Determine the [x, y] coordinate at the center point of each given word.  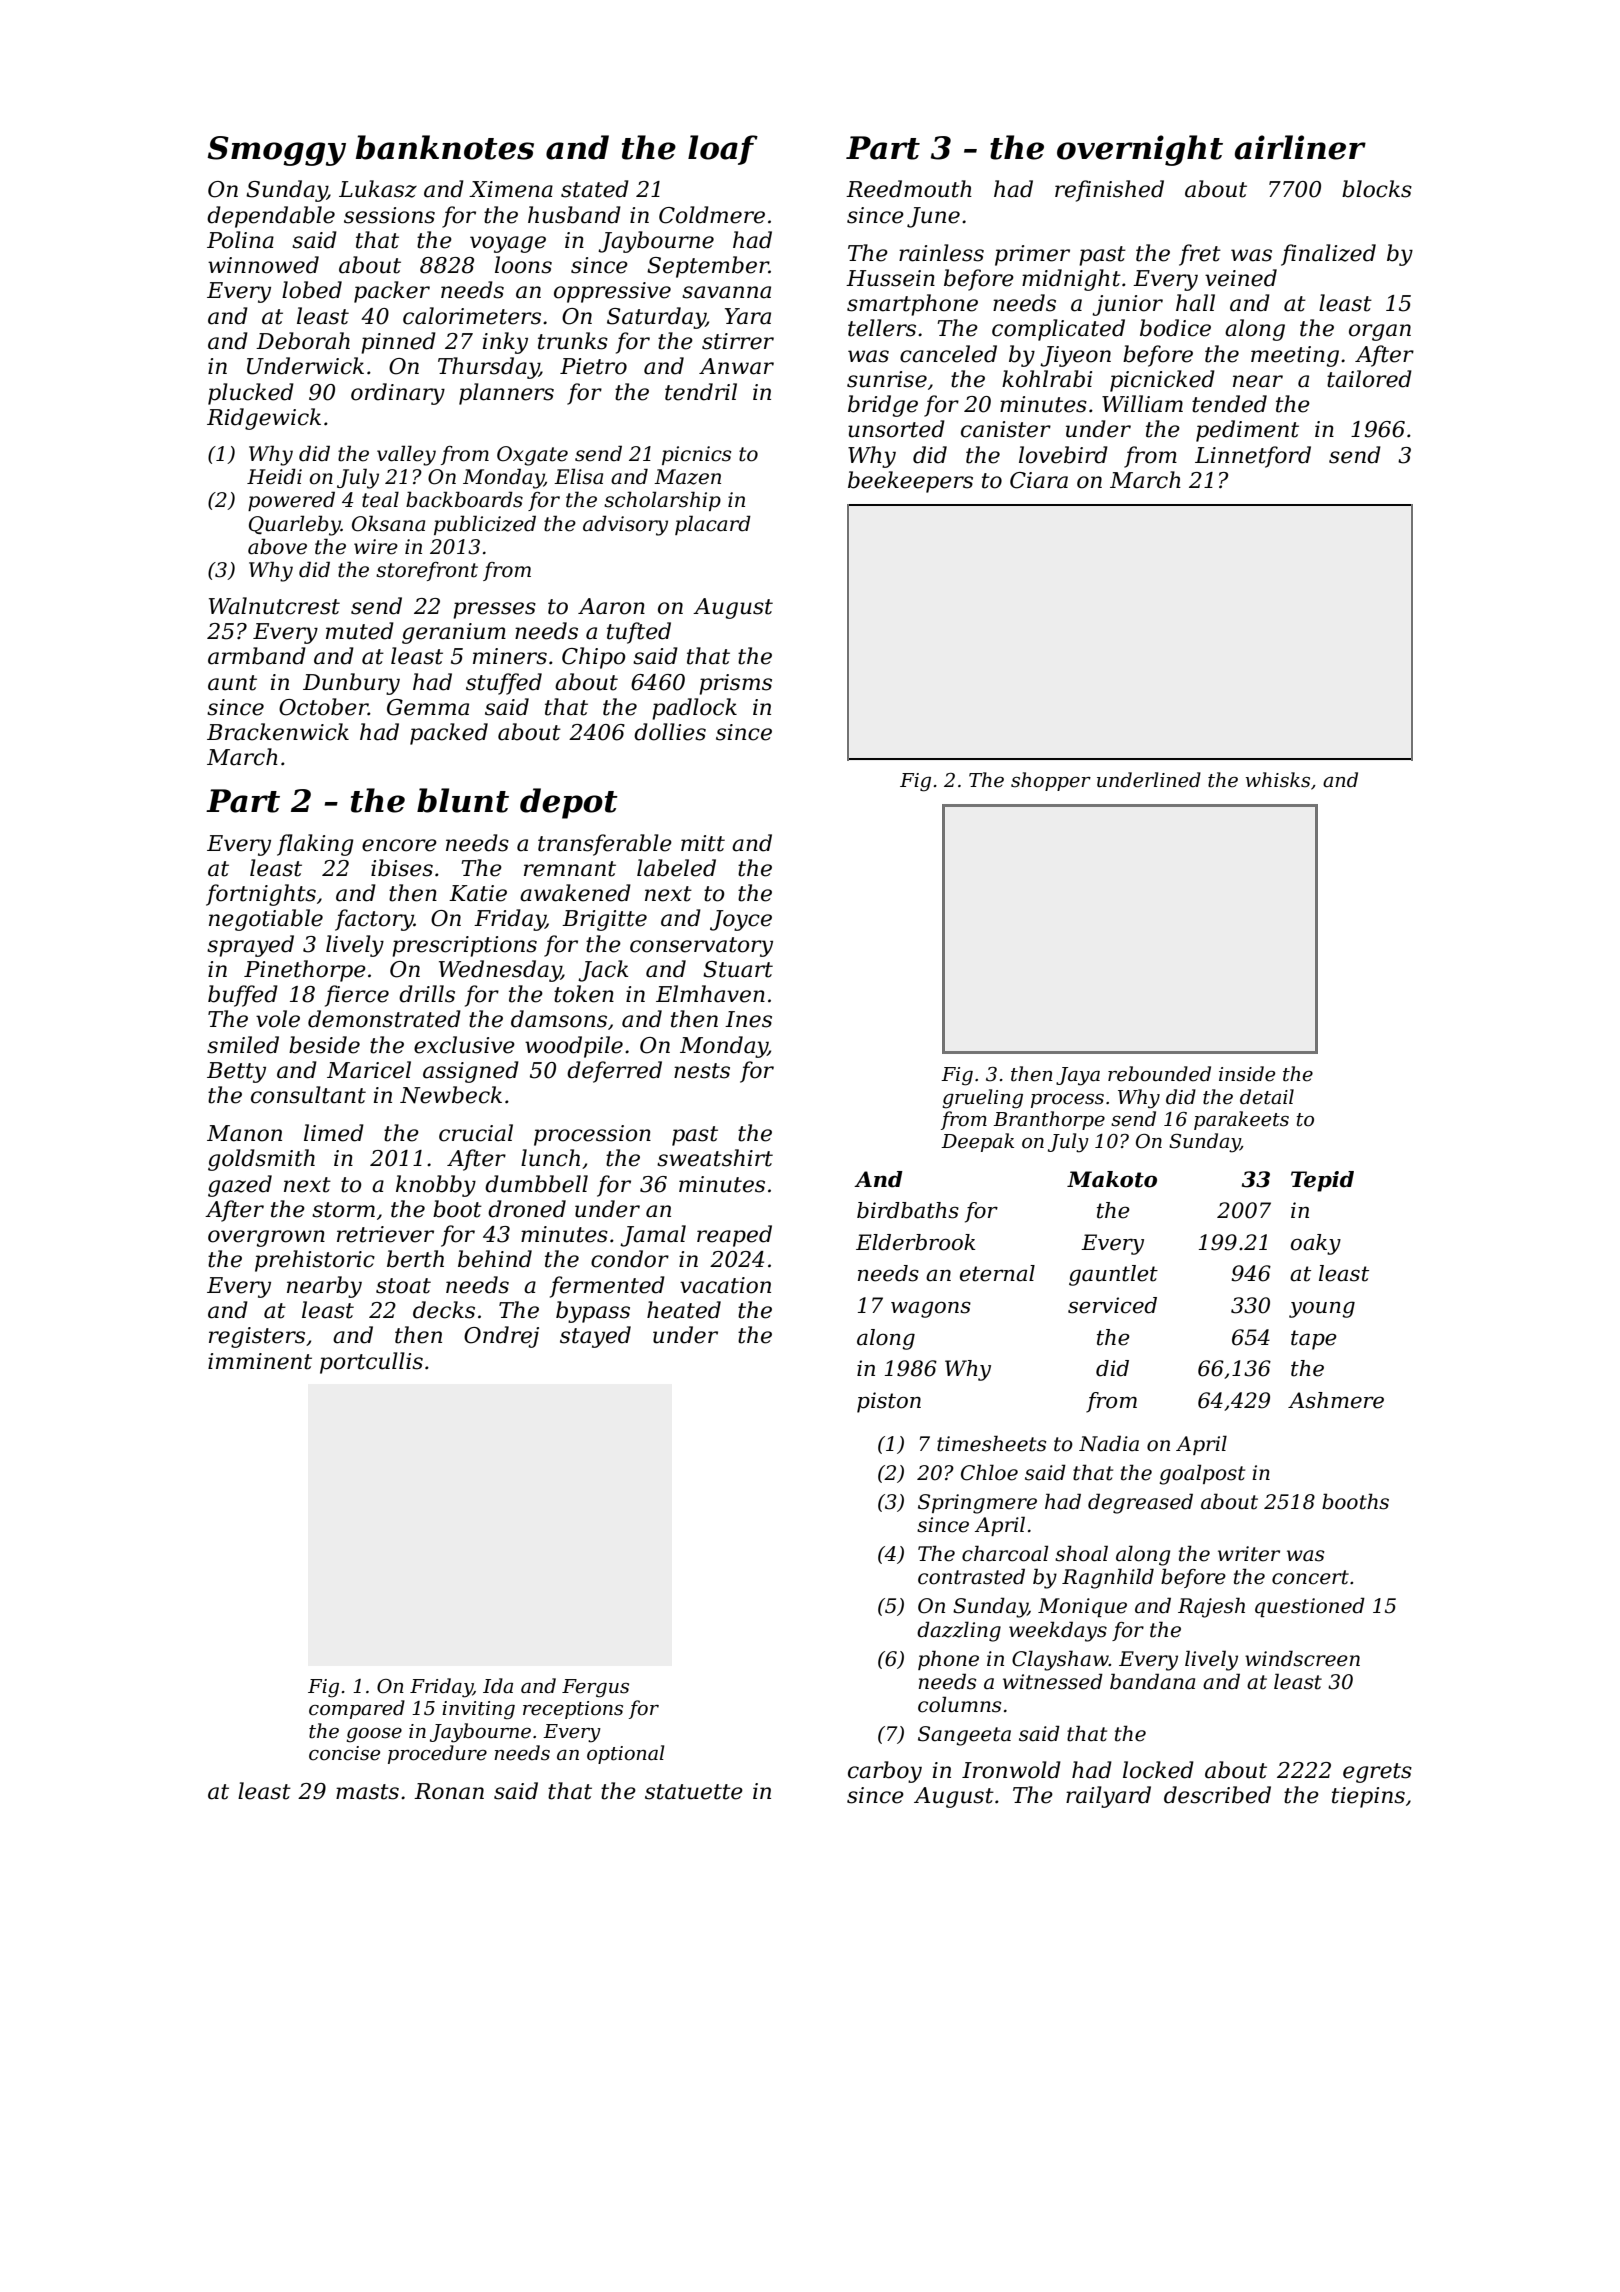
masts [367, 1792]
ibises [402, 868]
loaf [723, 150]
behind [495, 1259]
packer [392, 292]
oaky [1316, 1244]
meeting [1295, 356]
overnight [1140, 150]
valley [406, 455]
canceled [948, 354]
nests [702, 1071]
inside [1247, 1074]
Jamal [653, 1236]
